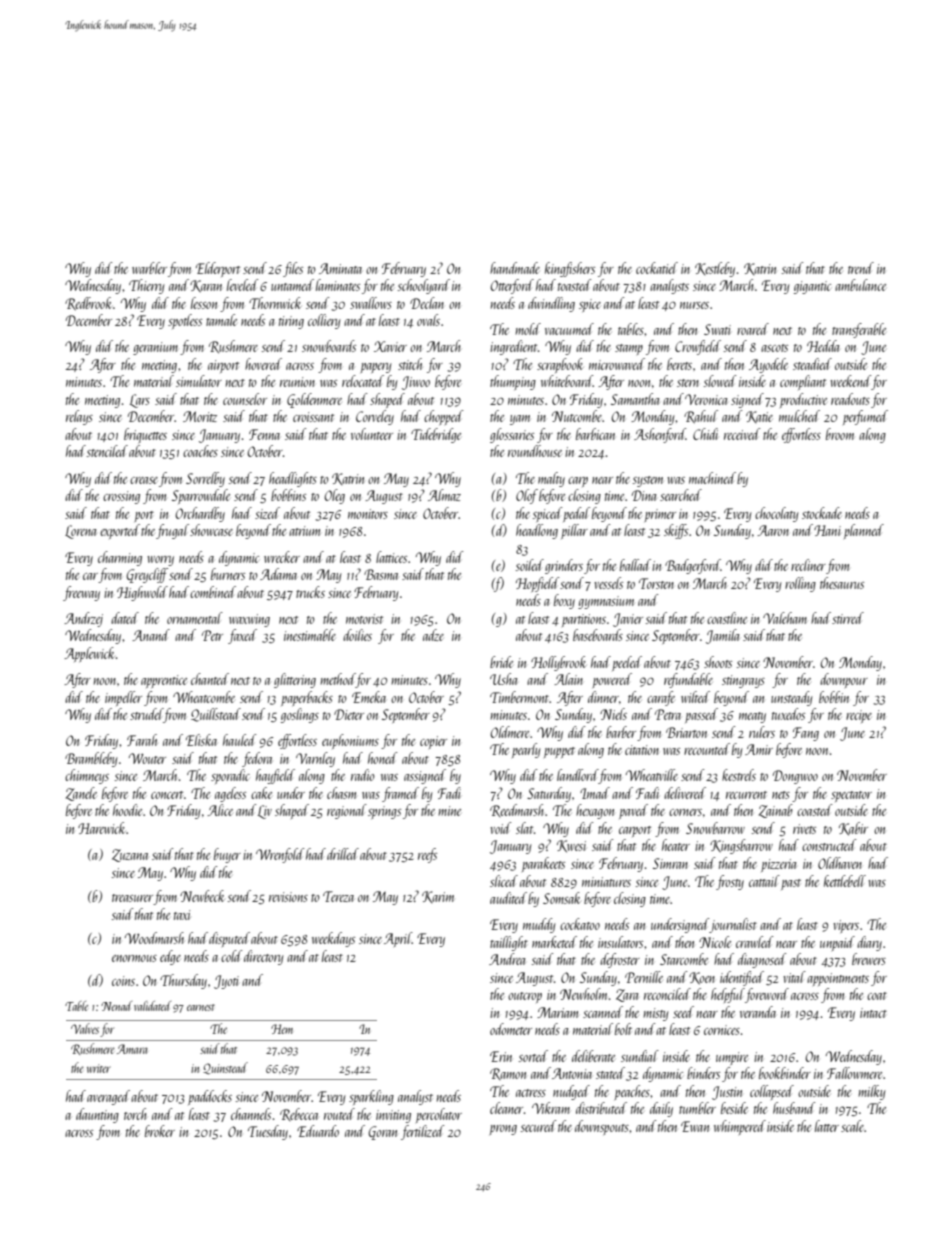  What do you see at coordinates (79, 417) in the screenshot?
I see `relays` at bounding box center [79, 417].
